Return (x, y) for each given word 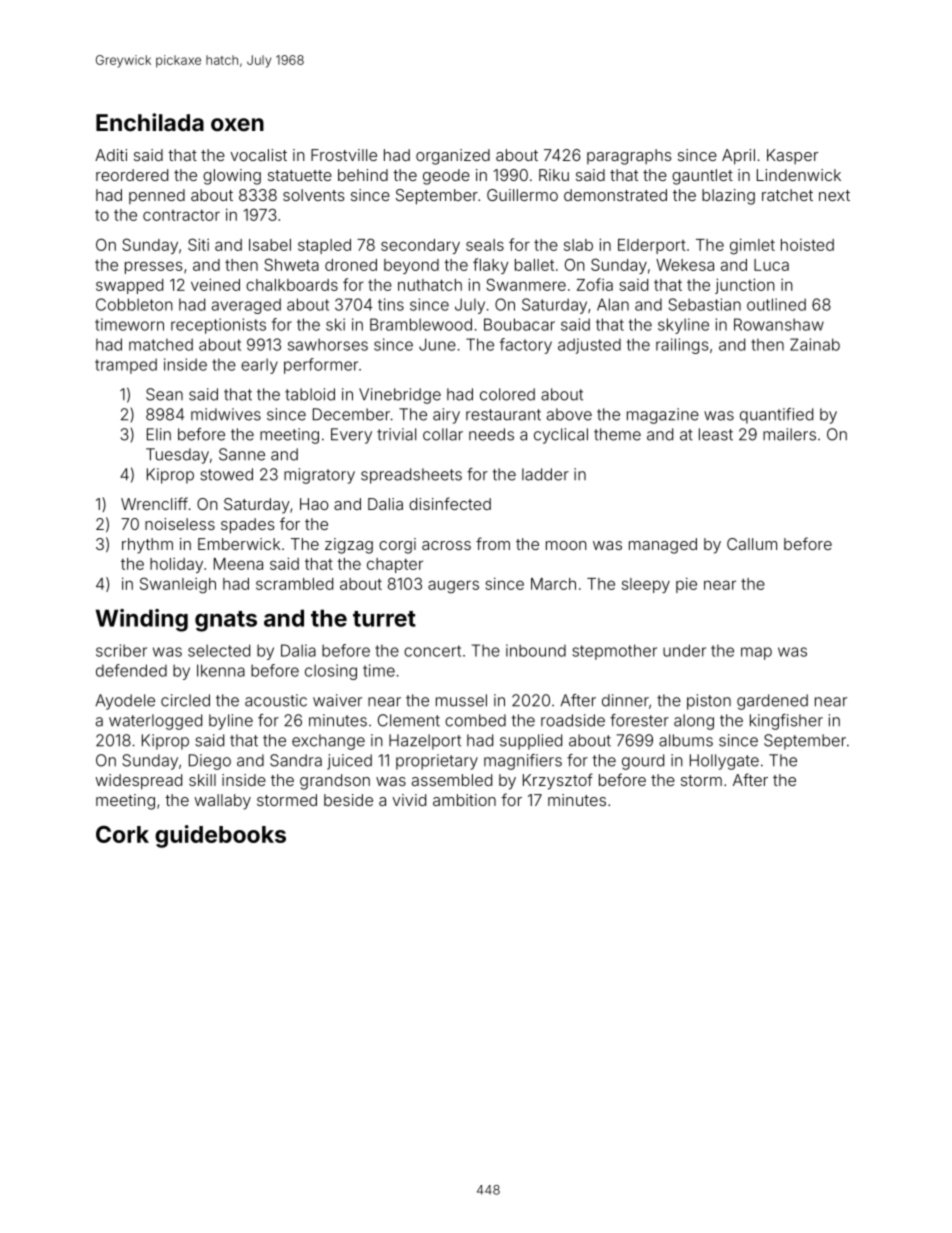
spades (248, 526)
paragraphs (629, 157)
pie (686, 585)
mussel (461, 700)
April (738, 157)
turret (384, 619)
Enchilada (150, 122)
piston (709, 702)
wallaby (223, 802)
